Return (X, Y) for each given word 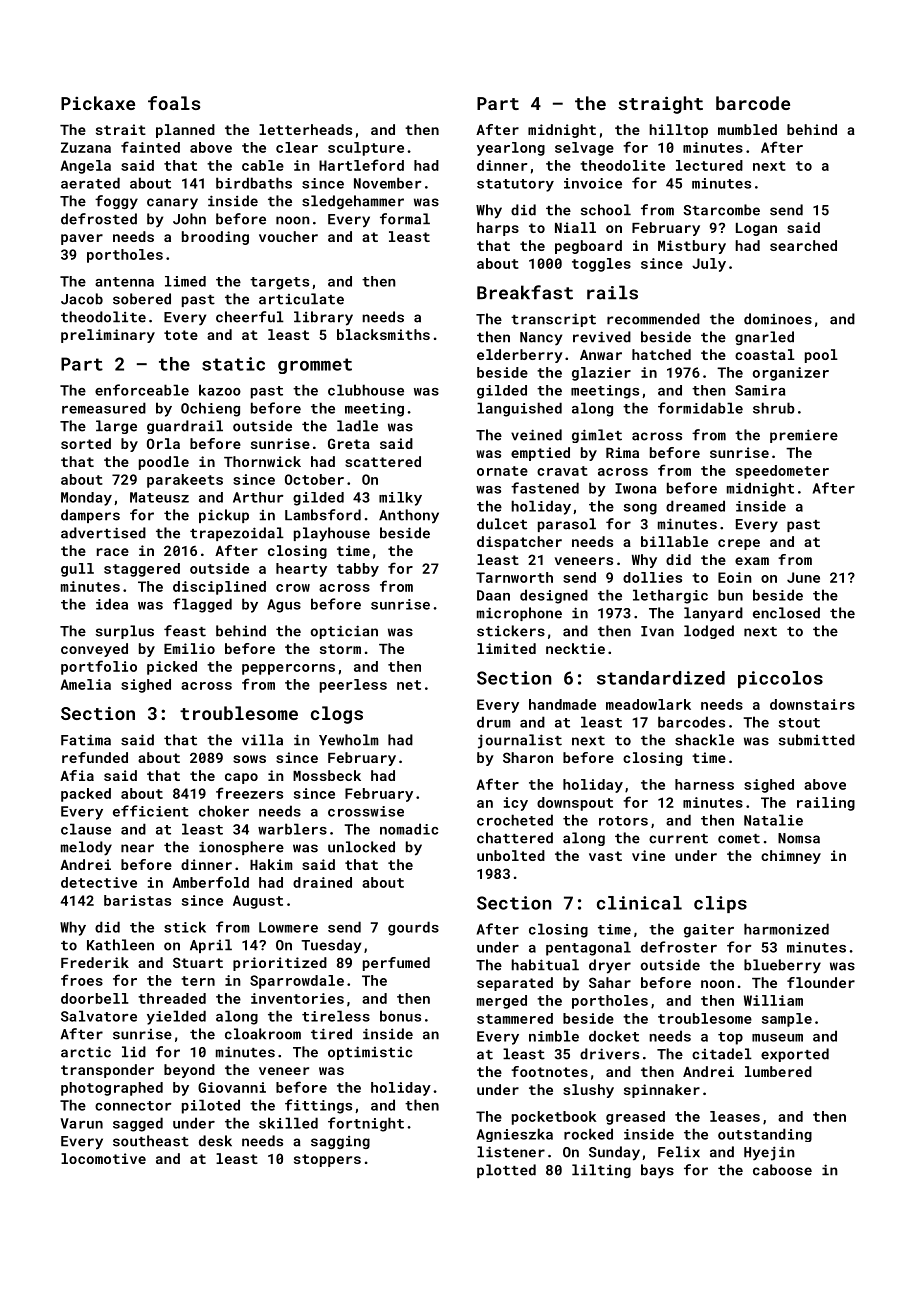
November (388, 183)
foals (174, 103)
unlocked (361, 847)
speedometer (782, 472)
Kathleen (120, 945)
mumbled (747, 129)
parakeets (185, 481)
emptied (540, 454)
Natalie (773, 820)
